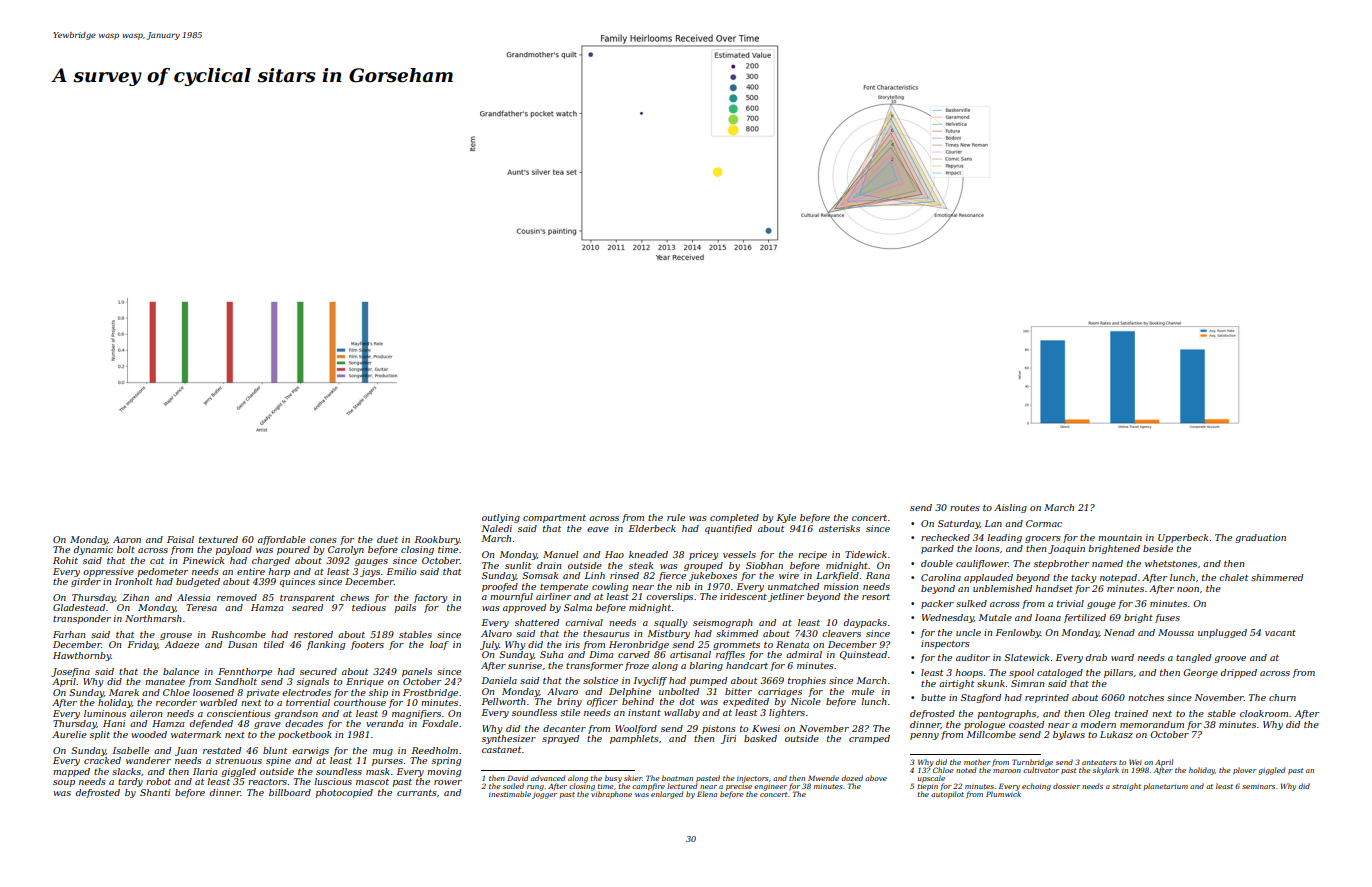 The image size is (1372, 887). Describe the element at coordinates (1131, 713) in the page. I see `trained` at that location.
